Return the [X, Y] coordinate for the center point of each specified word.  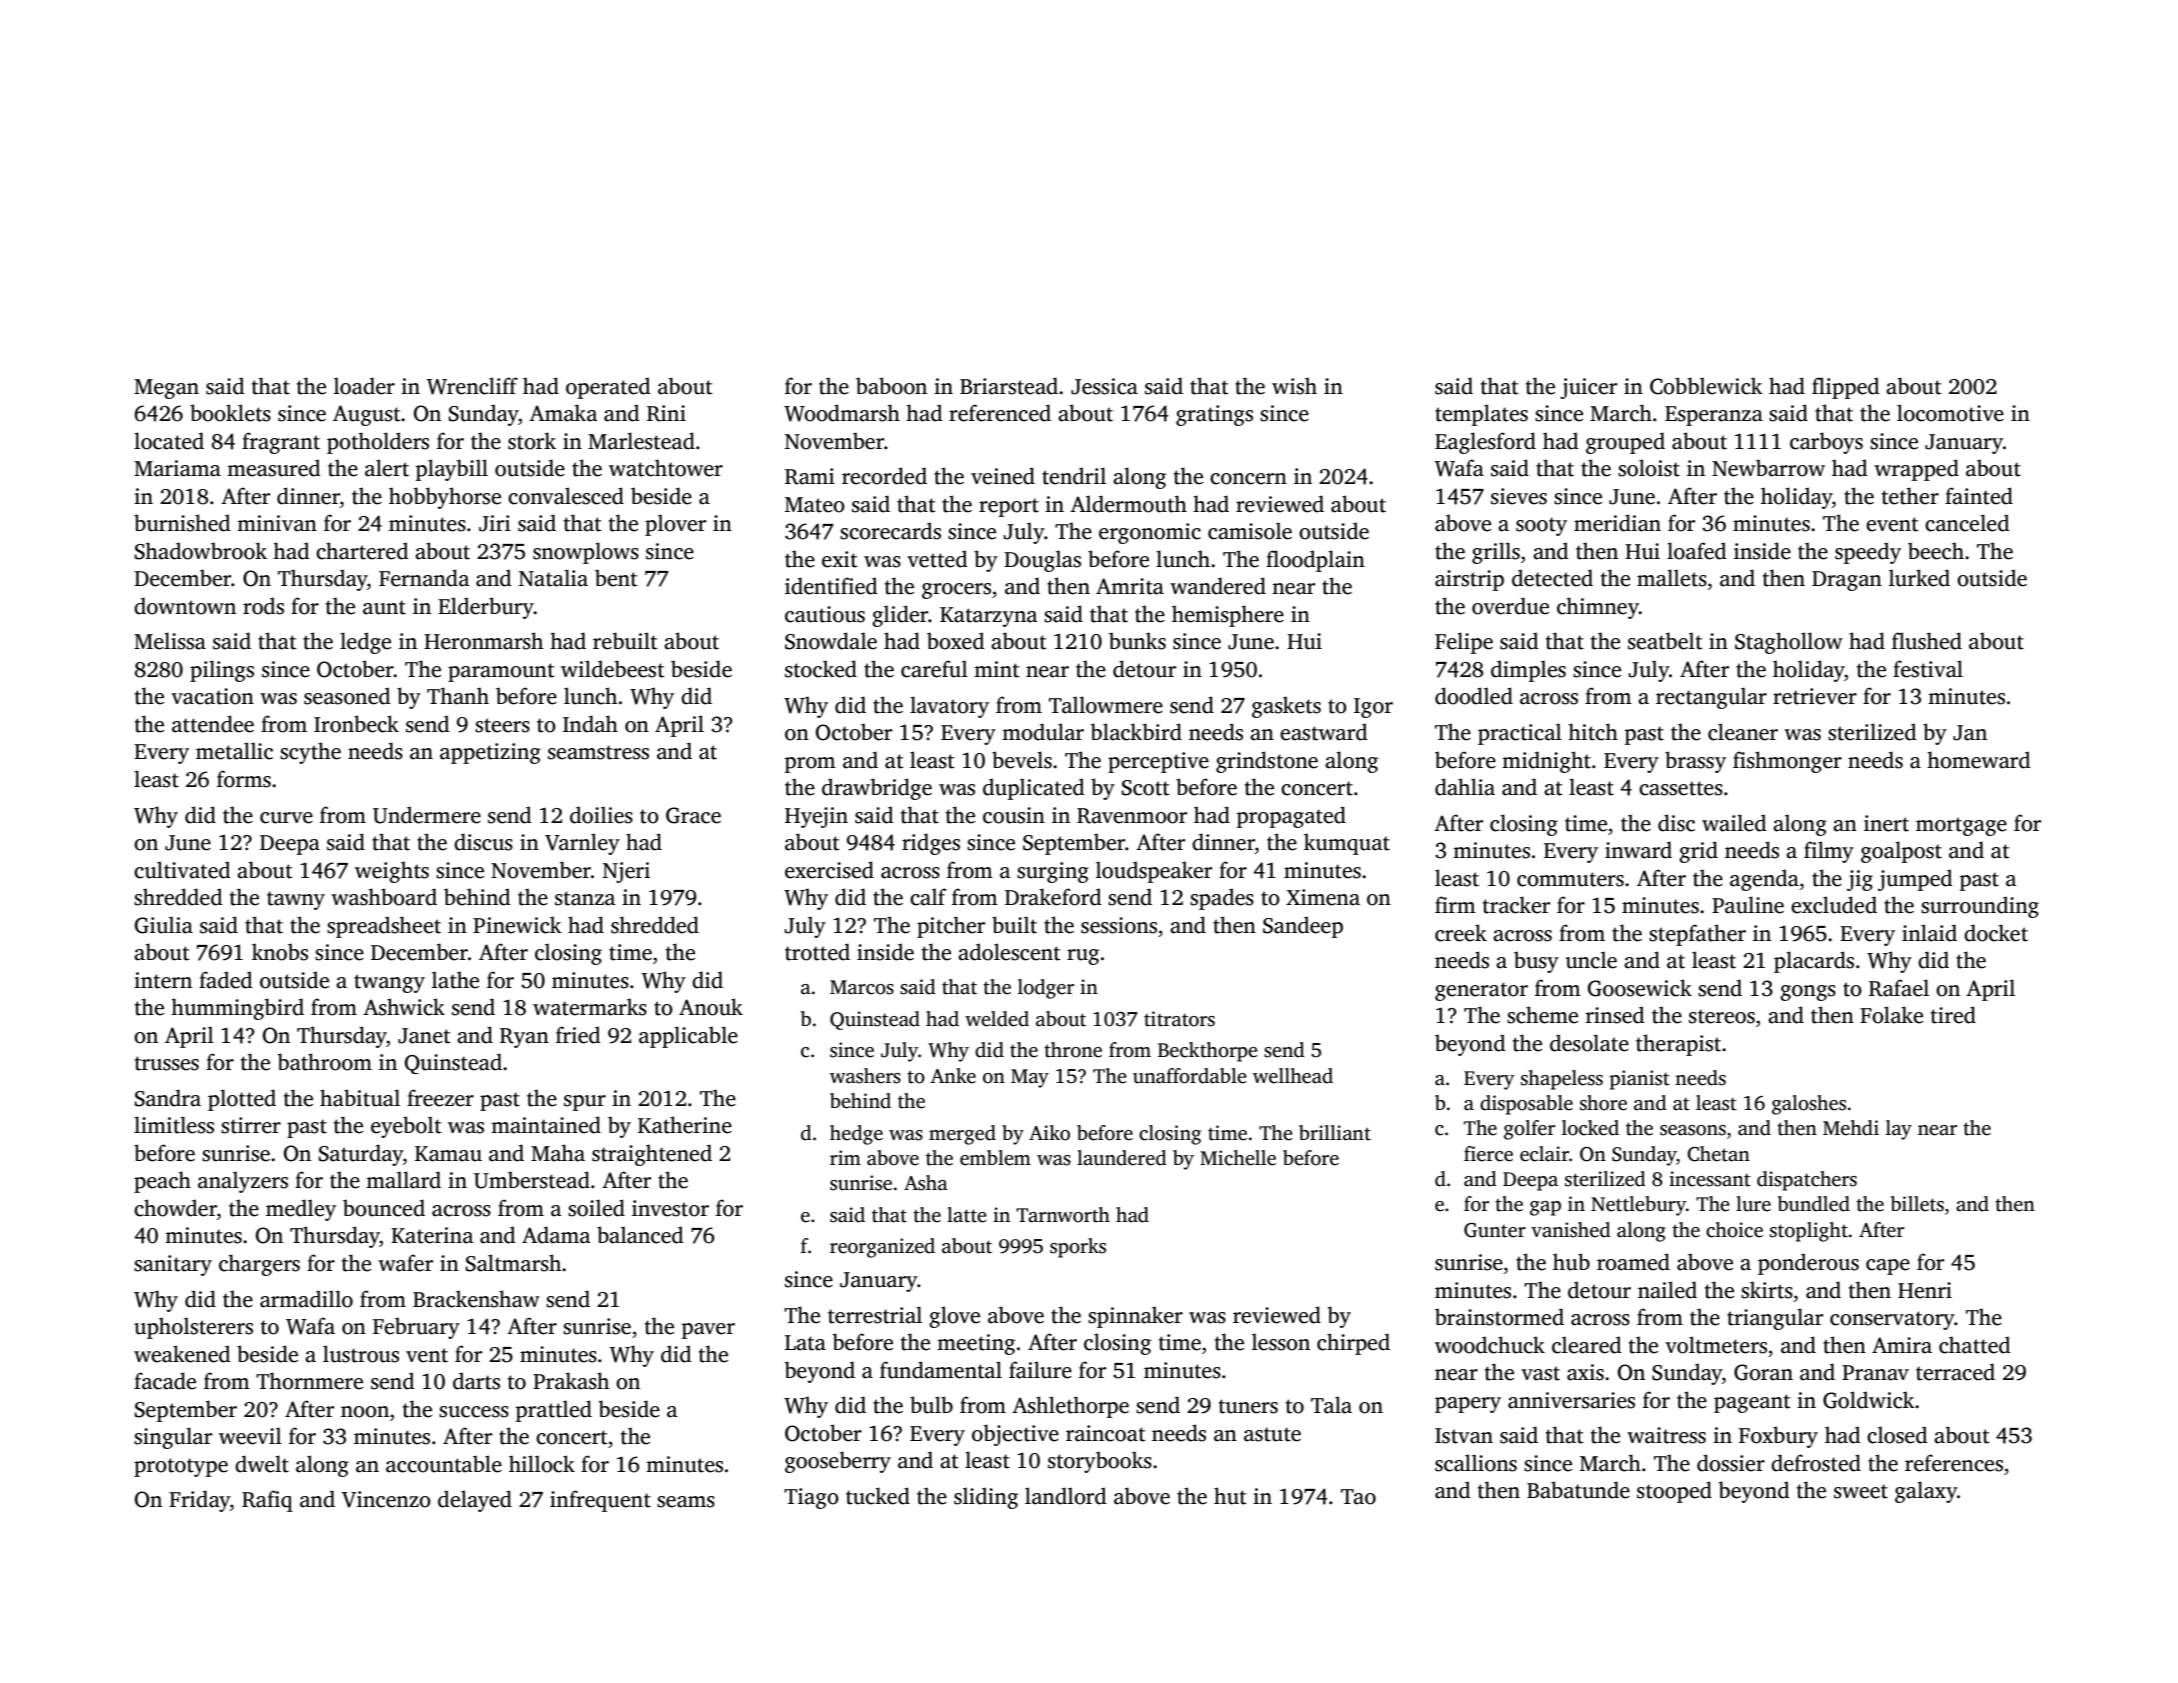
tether [1910, 496]
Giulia [164, 925]
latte [967, 1215]
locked [1590, 1128]
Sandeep [1303, 927]
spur [585, 1103]
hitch [1593, 732]
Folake [1891, 1015]
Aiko [1049, 1133]
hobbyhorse [445, 498]
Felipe [1464, 643]
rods [263, 606]
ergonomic [1150, 533]
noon [365, 1412]
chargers [259, 1265]
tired [1953, 1015]
